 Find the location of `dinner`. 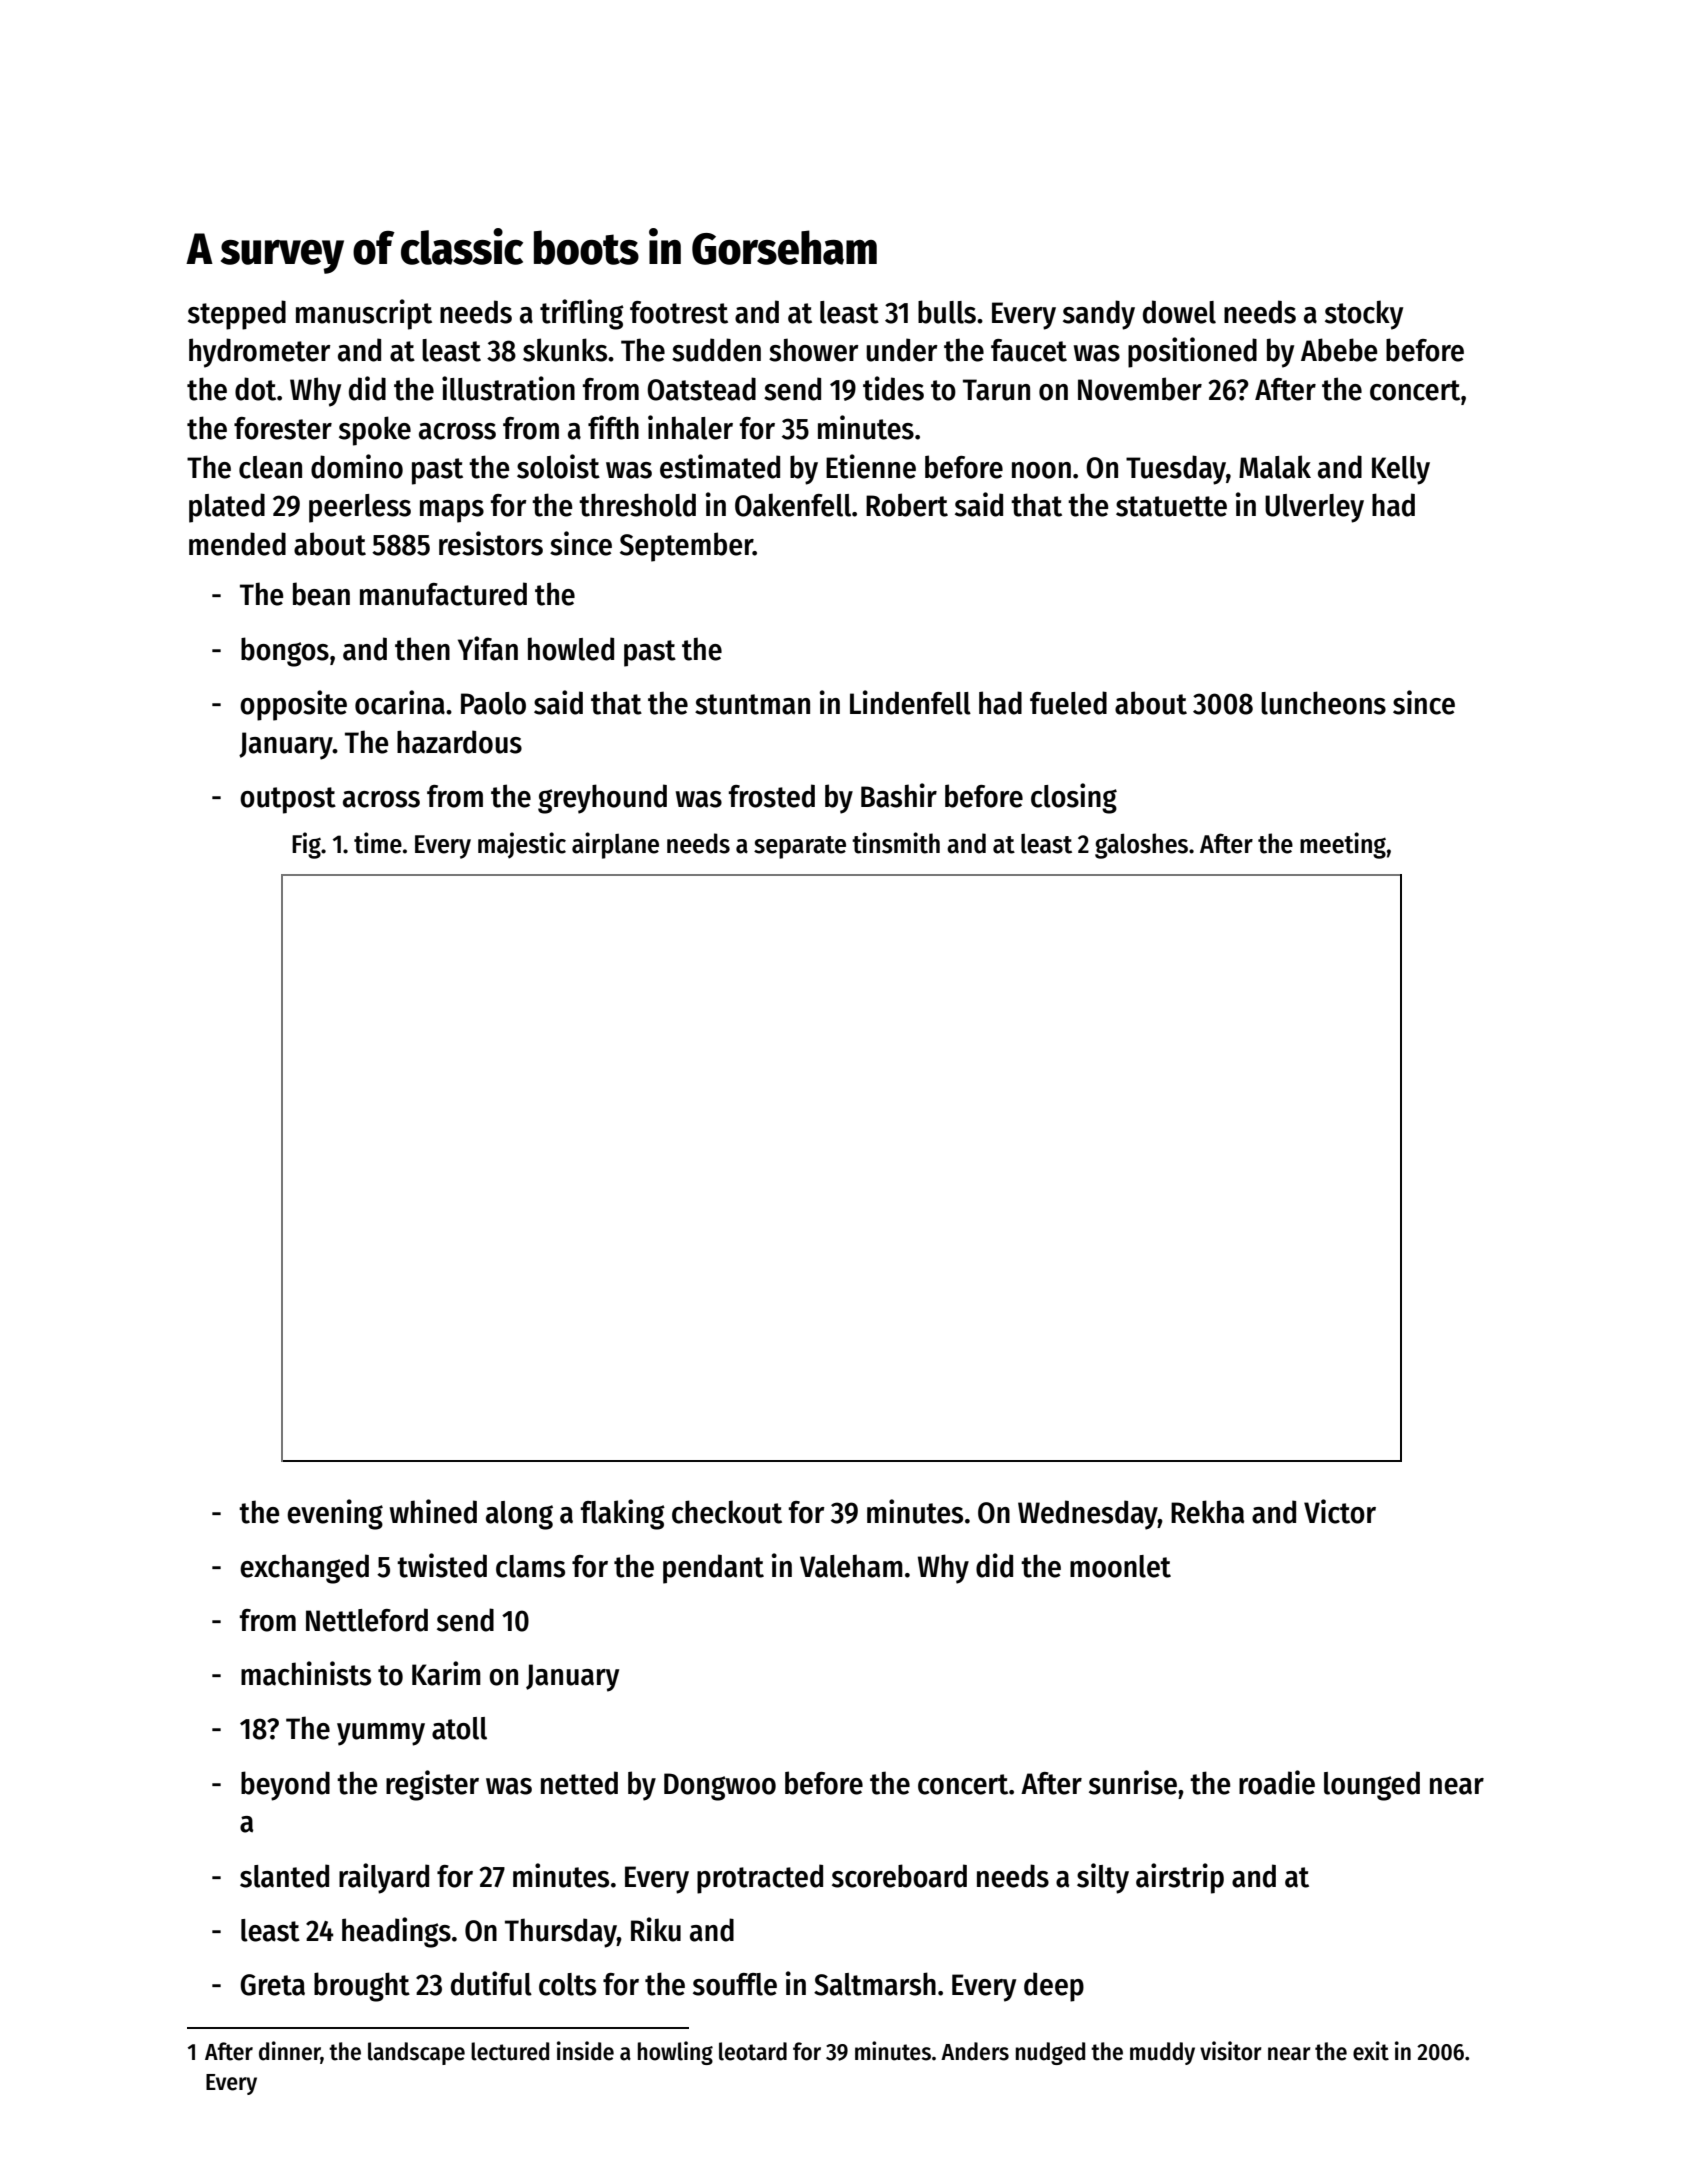

dinner is located at coordinates (290, 2052).
